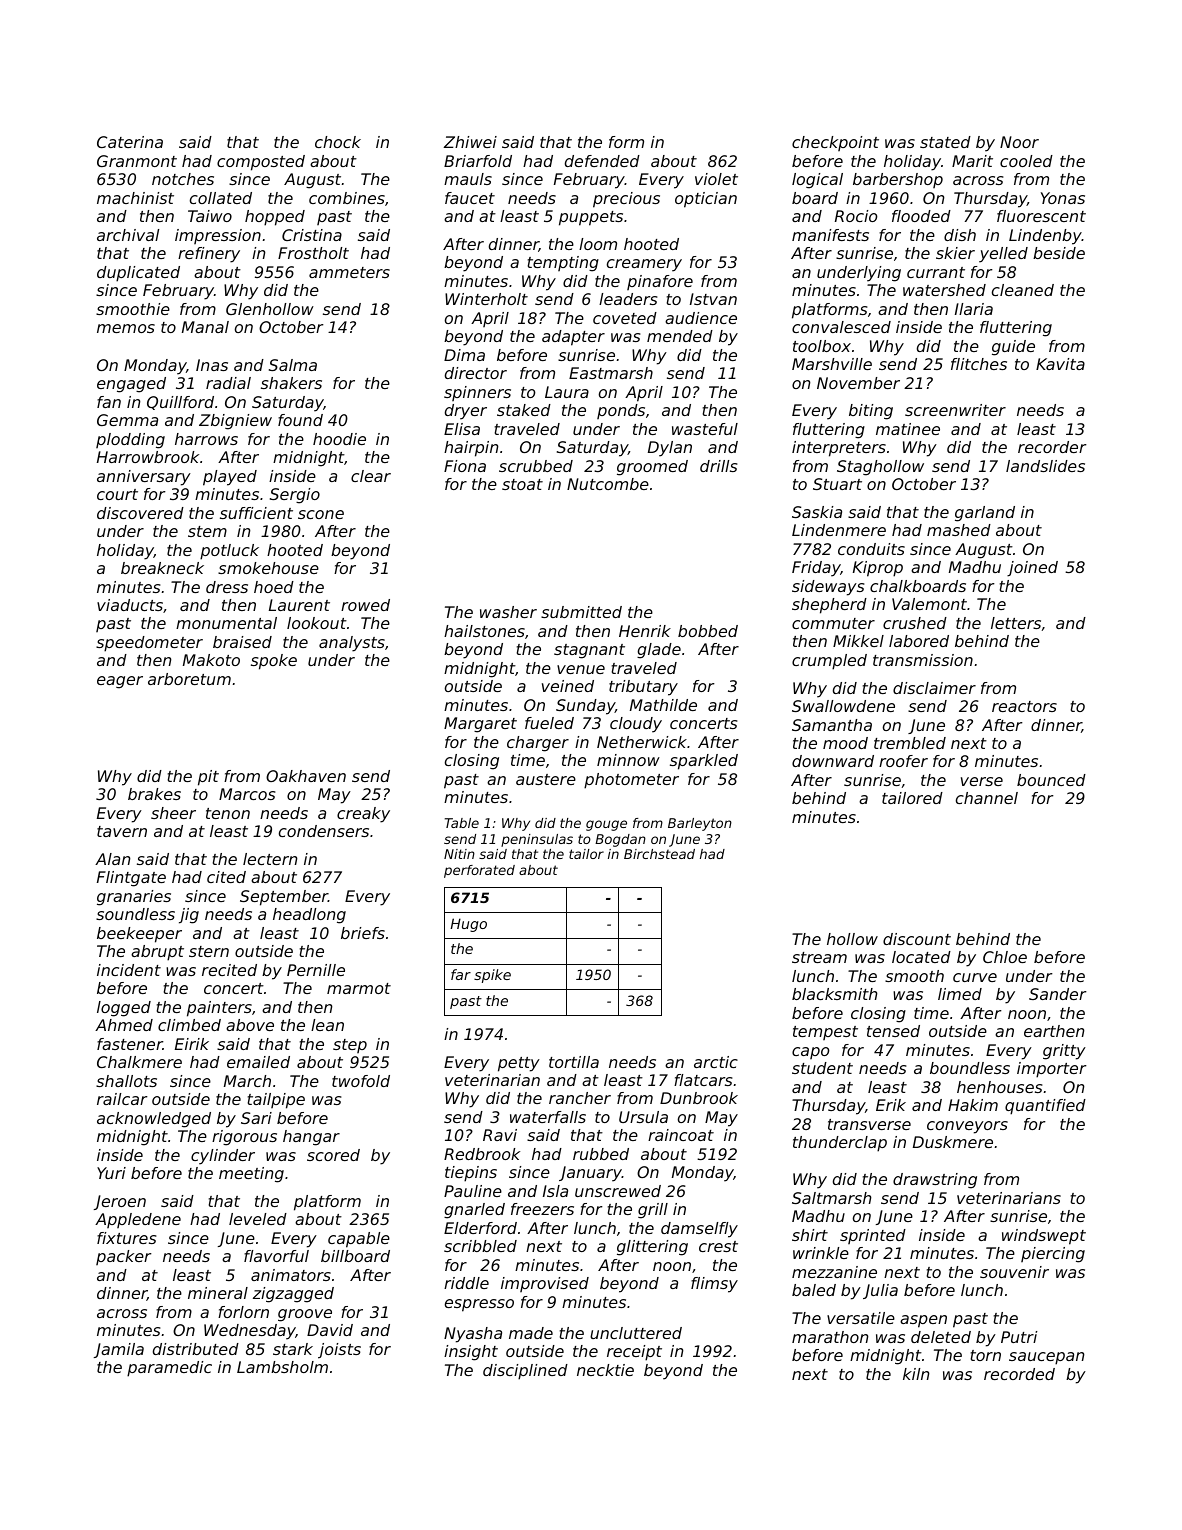 This screenshot has height=1530, width=1182. I want to click on importer, so click(1052, 1070).
